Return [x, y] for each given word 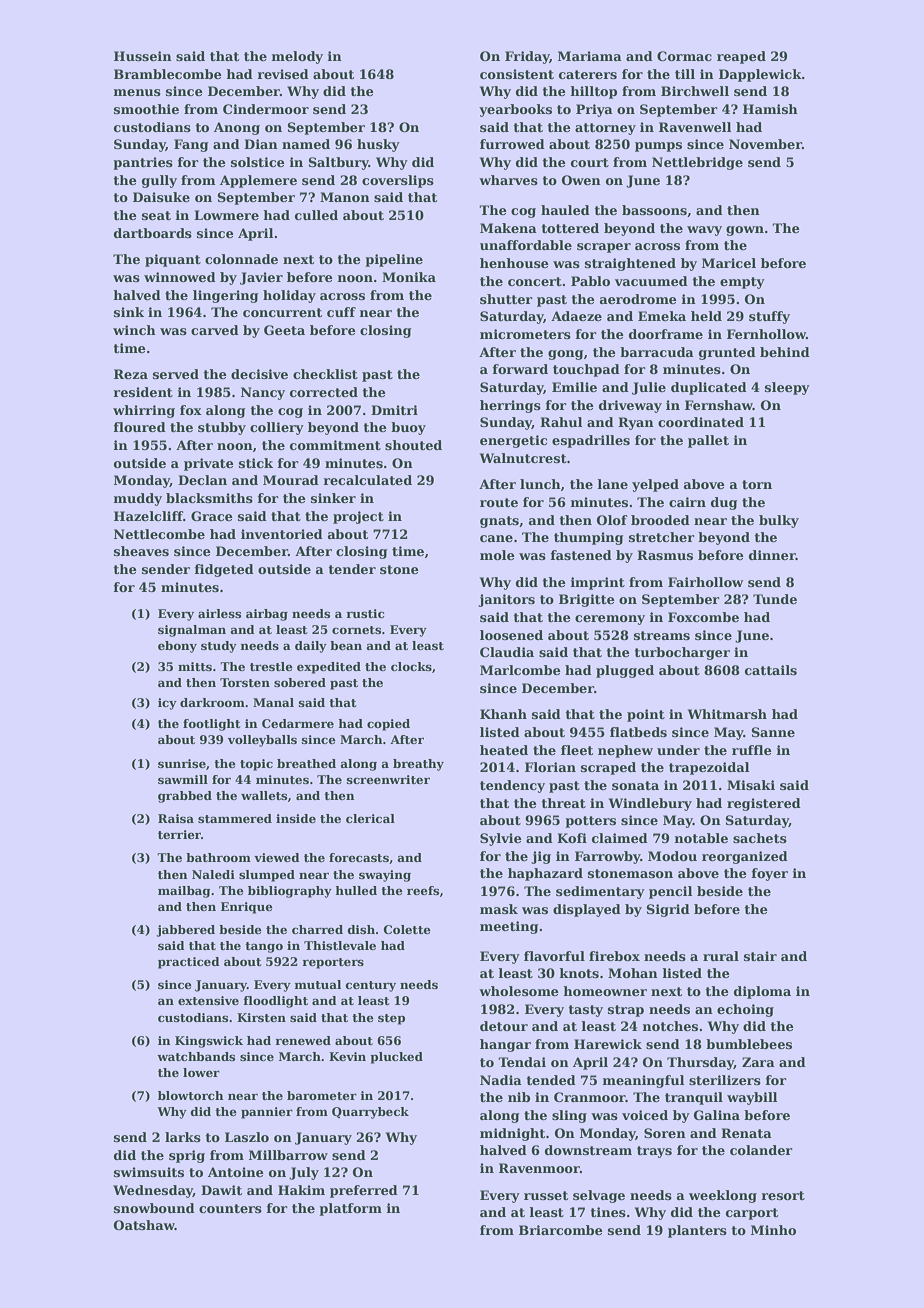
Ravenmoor [539, 1168]
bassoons [654, 210]
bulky [779, 521]
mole [497, 555]
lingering [225, 296]
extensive [208, 1000]
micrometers [525, 334]
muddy [137, 499]
